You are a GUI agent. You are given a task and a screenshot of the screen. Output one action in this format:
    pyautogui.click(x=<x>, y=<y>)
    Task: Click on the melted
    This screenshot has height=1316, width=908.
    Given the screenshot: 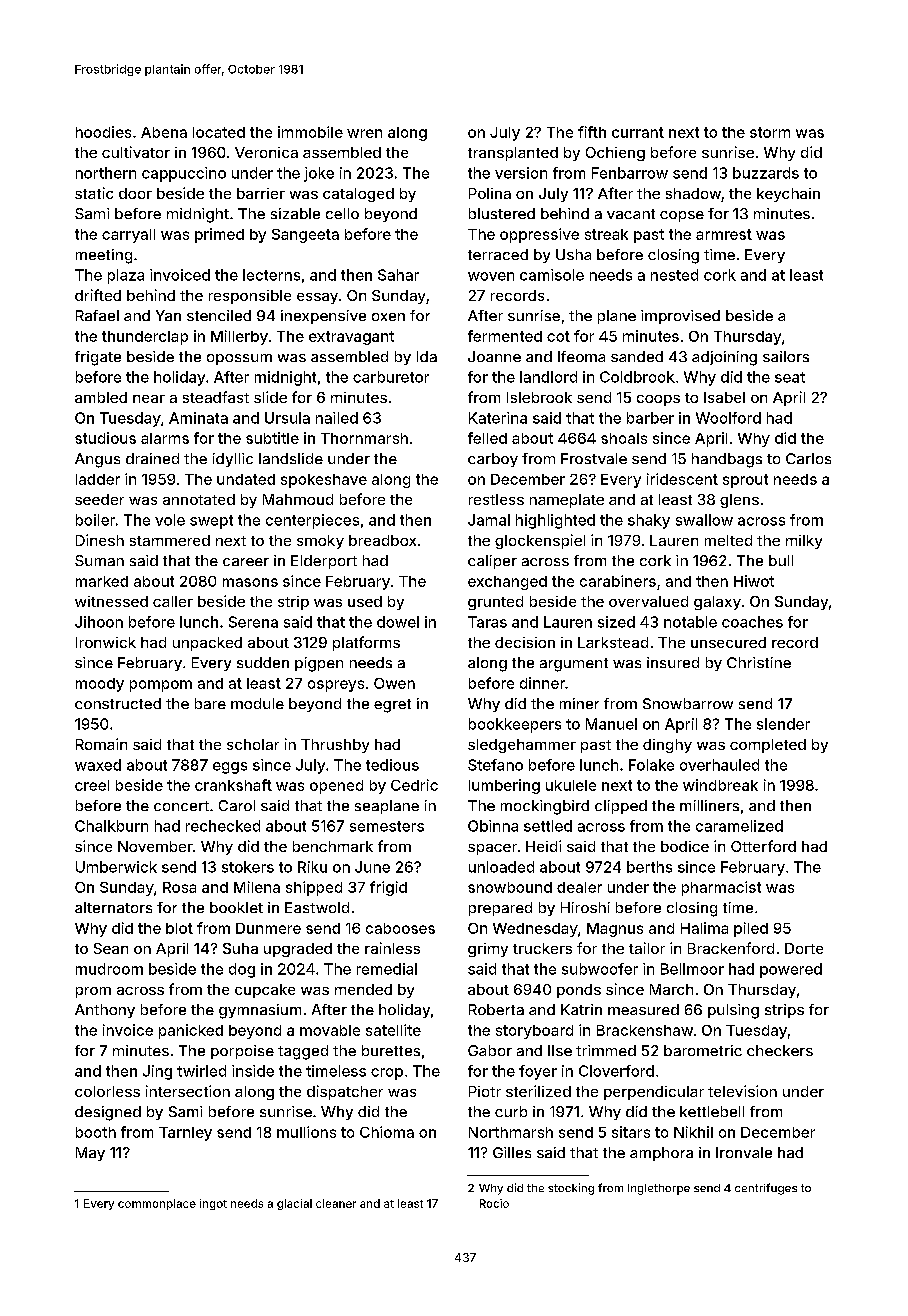 What is the action you would take?
    pyautogui.click(x=728, y=540)
